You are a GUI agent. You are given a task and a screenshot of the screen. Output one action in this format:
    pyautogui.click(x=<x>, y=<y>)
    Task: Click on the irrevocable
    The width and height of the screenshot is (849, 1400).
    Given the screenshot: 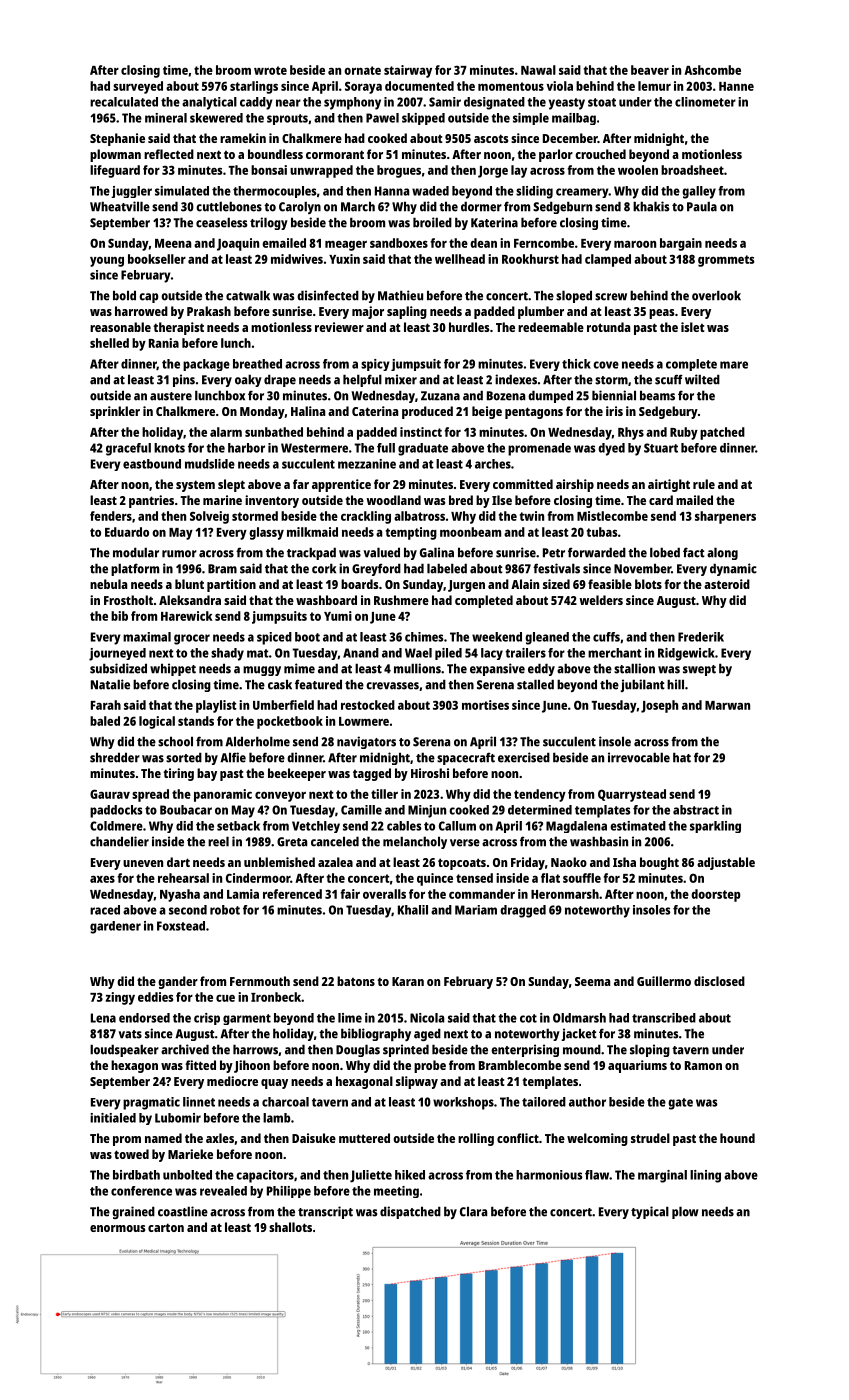 What is the action you would take?
    pyautogui.click(x=639, y=757)
